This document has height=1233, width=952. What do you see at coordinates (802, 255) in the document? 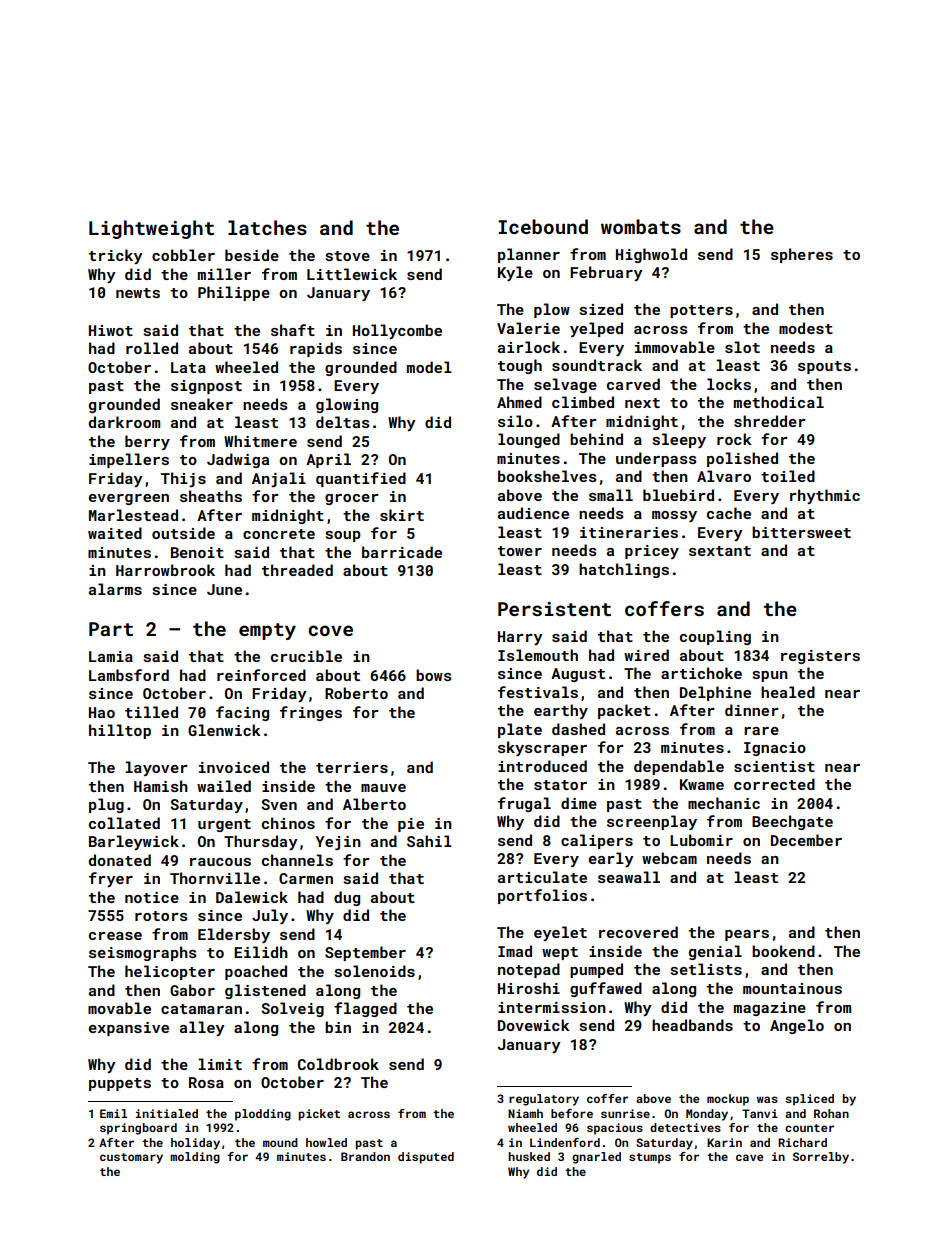
I see `spheres` at bounding box center [802, 255].
